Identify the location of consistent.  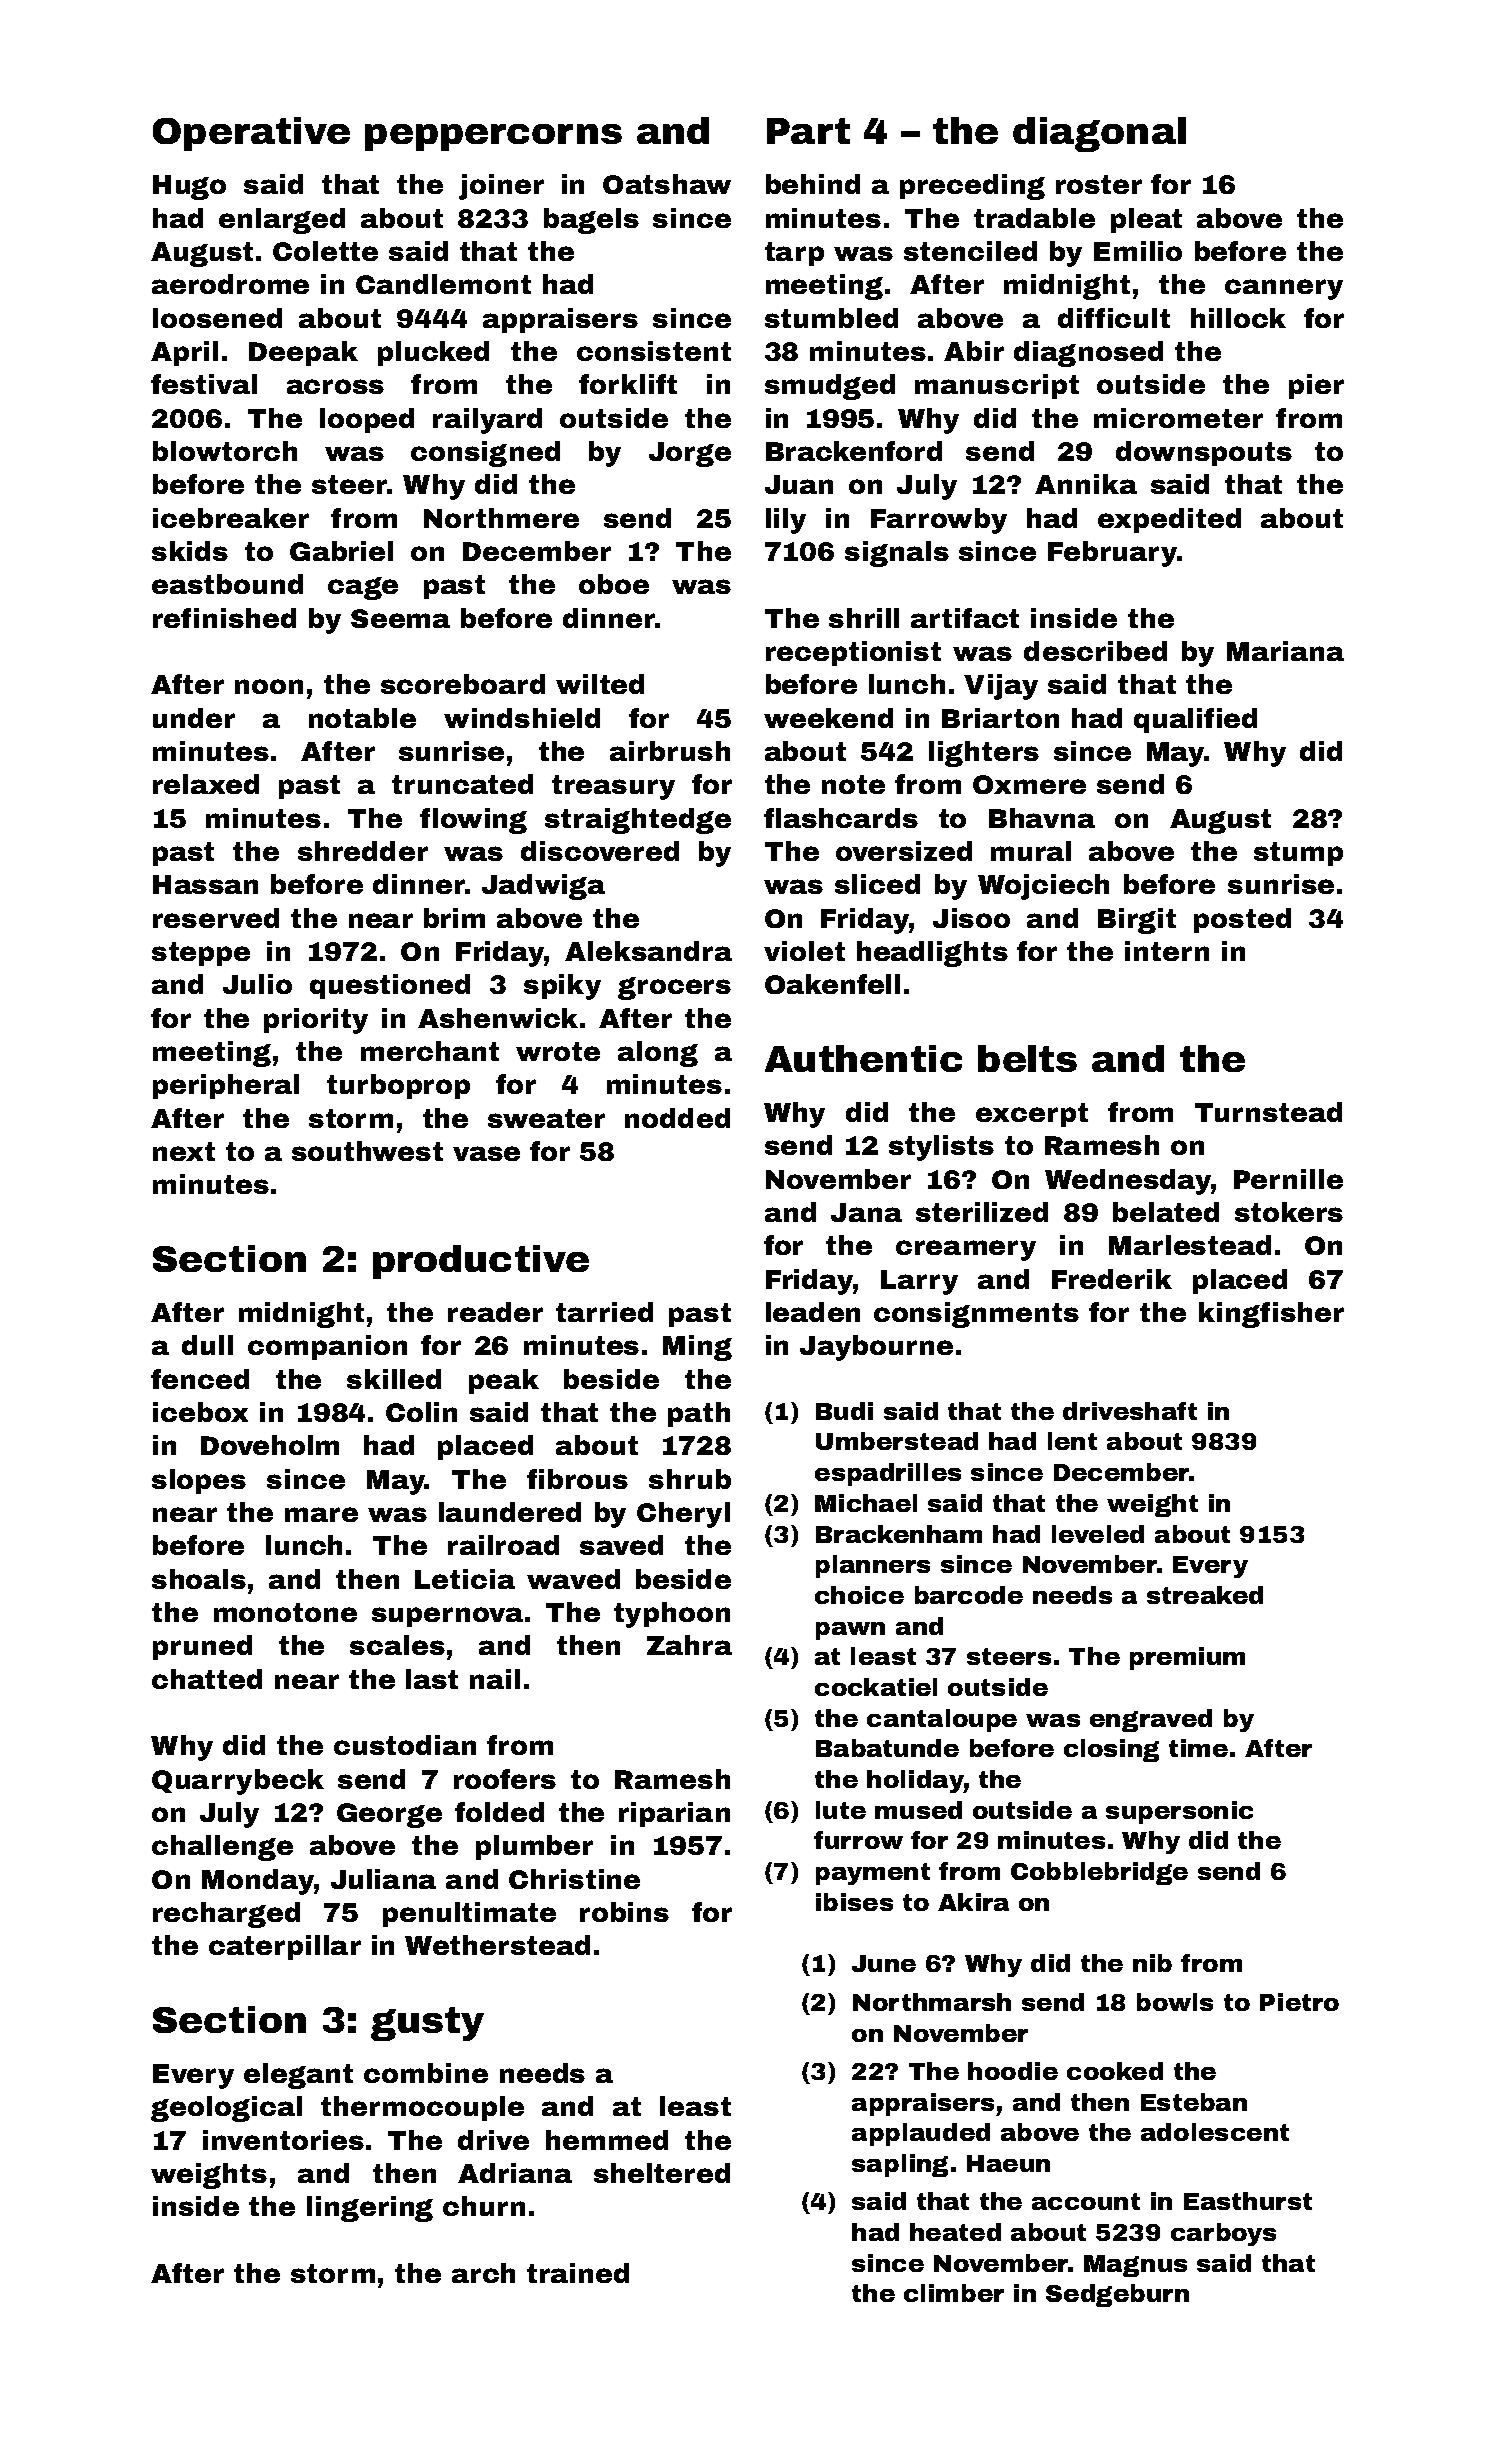
(654, 351).
